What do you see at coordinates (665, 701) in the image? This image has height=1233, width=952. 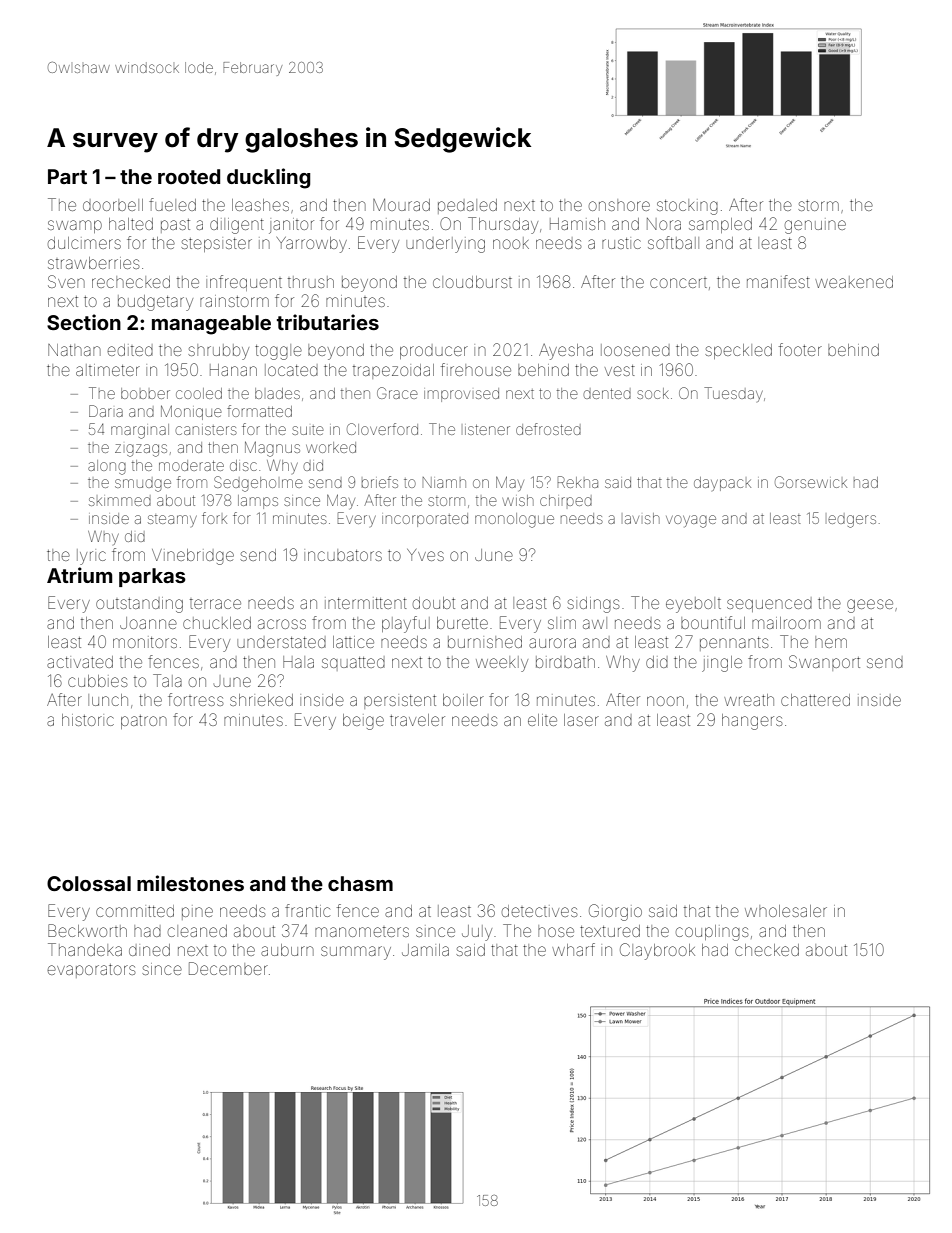 I see `noon` at bounding box center [665, 701].
